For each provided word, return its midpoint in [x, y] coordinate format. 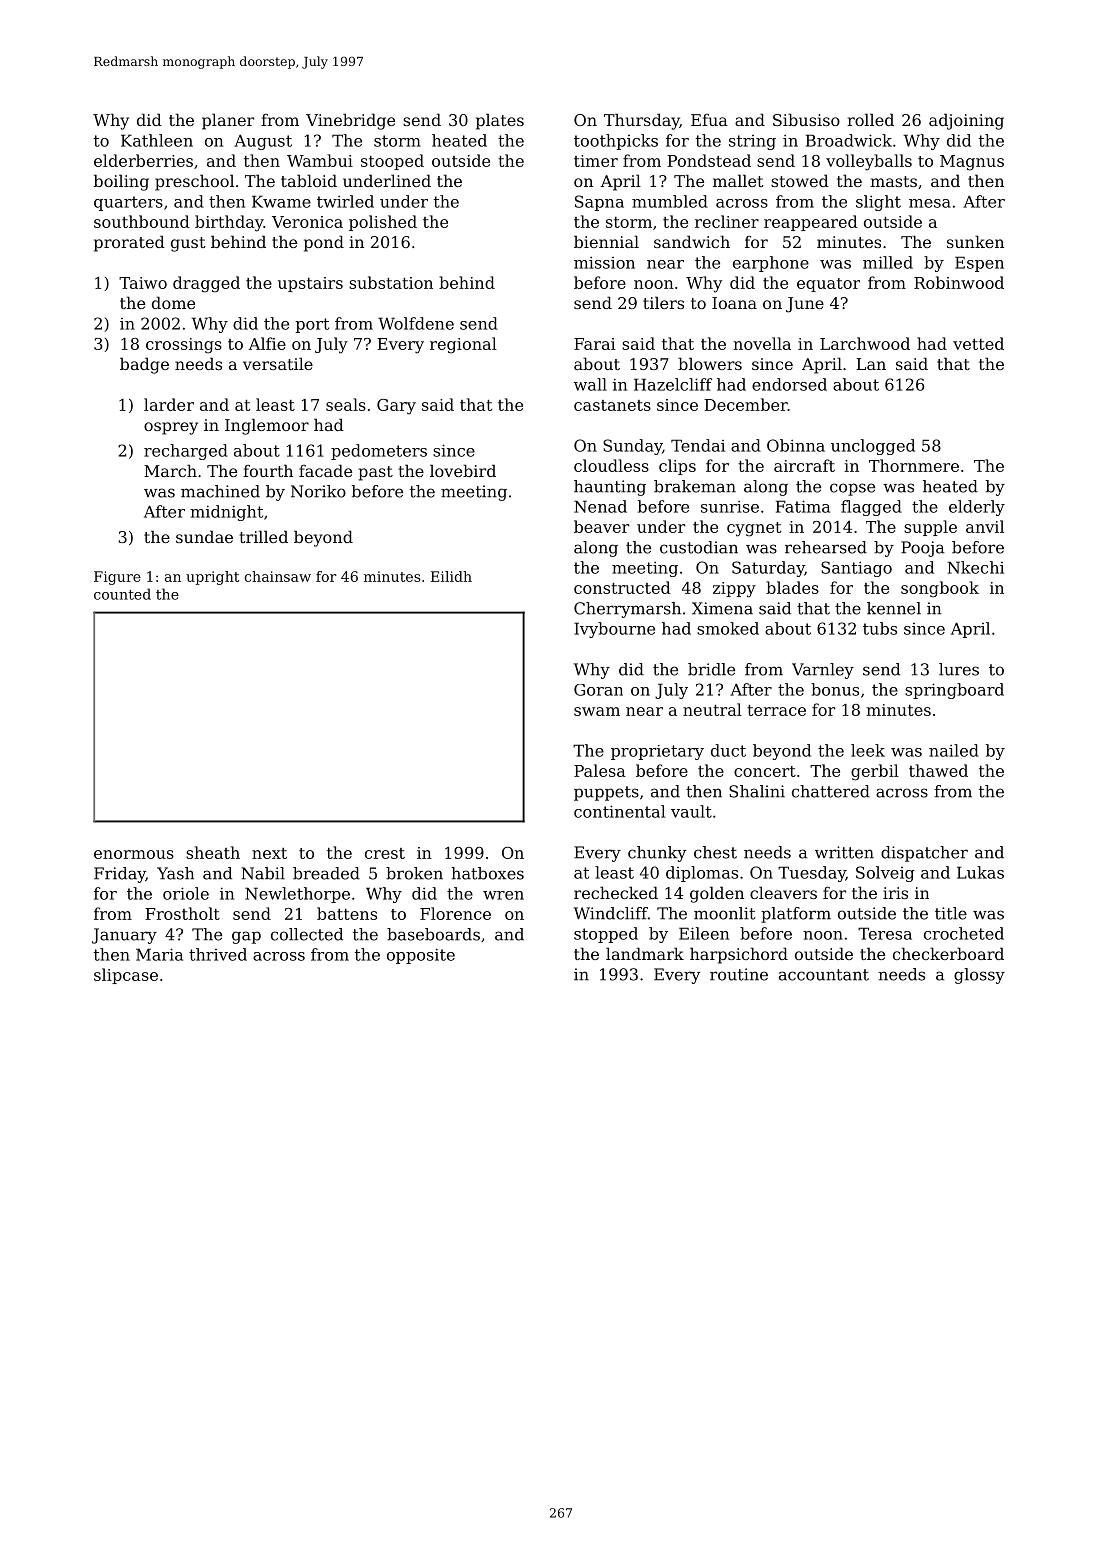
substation [391, 282]
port [312, 325]
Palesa [600, 770]
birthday [229, 223]
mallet [738, 180]
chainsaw [278, 576]
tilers [663, 302]
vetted [978, 343]
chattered [831, 791]
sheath [213, 852]
